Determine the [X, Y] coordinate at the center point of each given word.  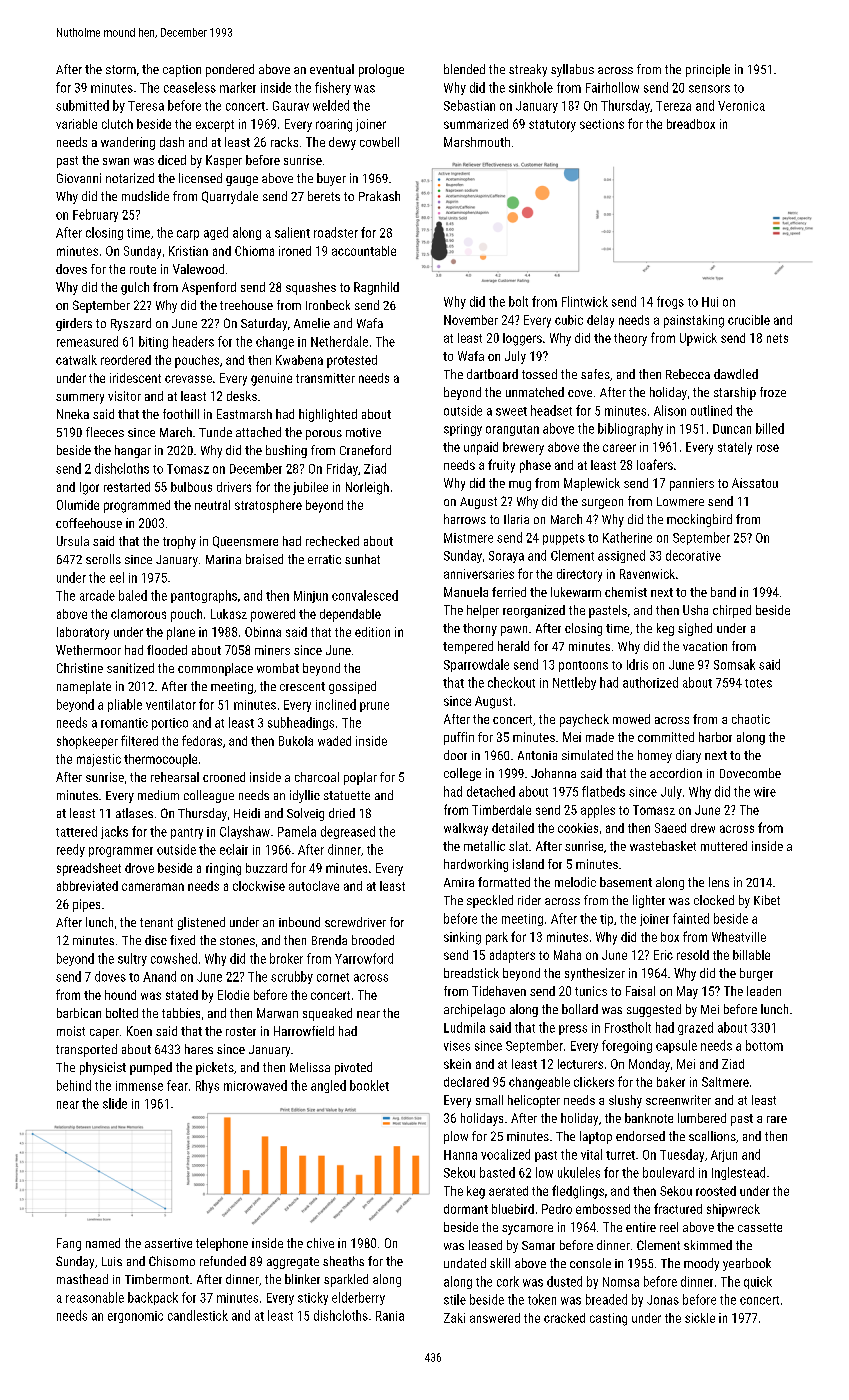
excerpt [215, 126]
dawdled [736, 374]
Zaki [454, 1318]
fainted [691, 918]
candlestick [198, 1315]
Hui [710, 302]
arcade [97, 595]
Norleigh [367, 488]
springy [463, 430]
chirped [732, 611]
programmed [137, 506]
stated [182, 995]
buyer [331, 179]
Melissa [310, 1067]
